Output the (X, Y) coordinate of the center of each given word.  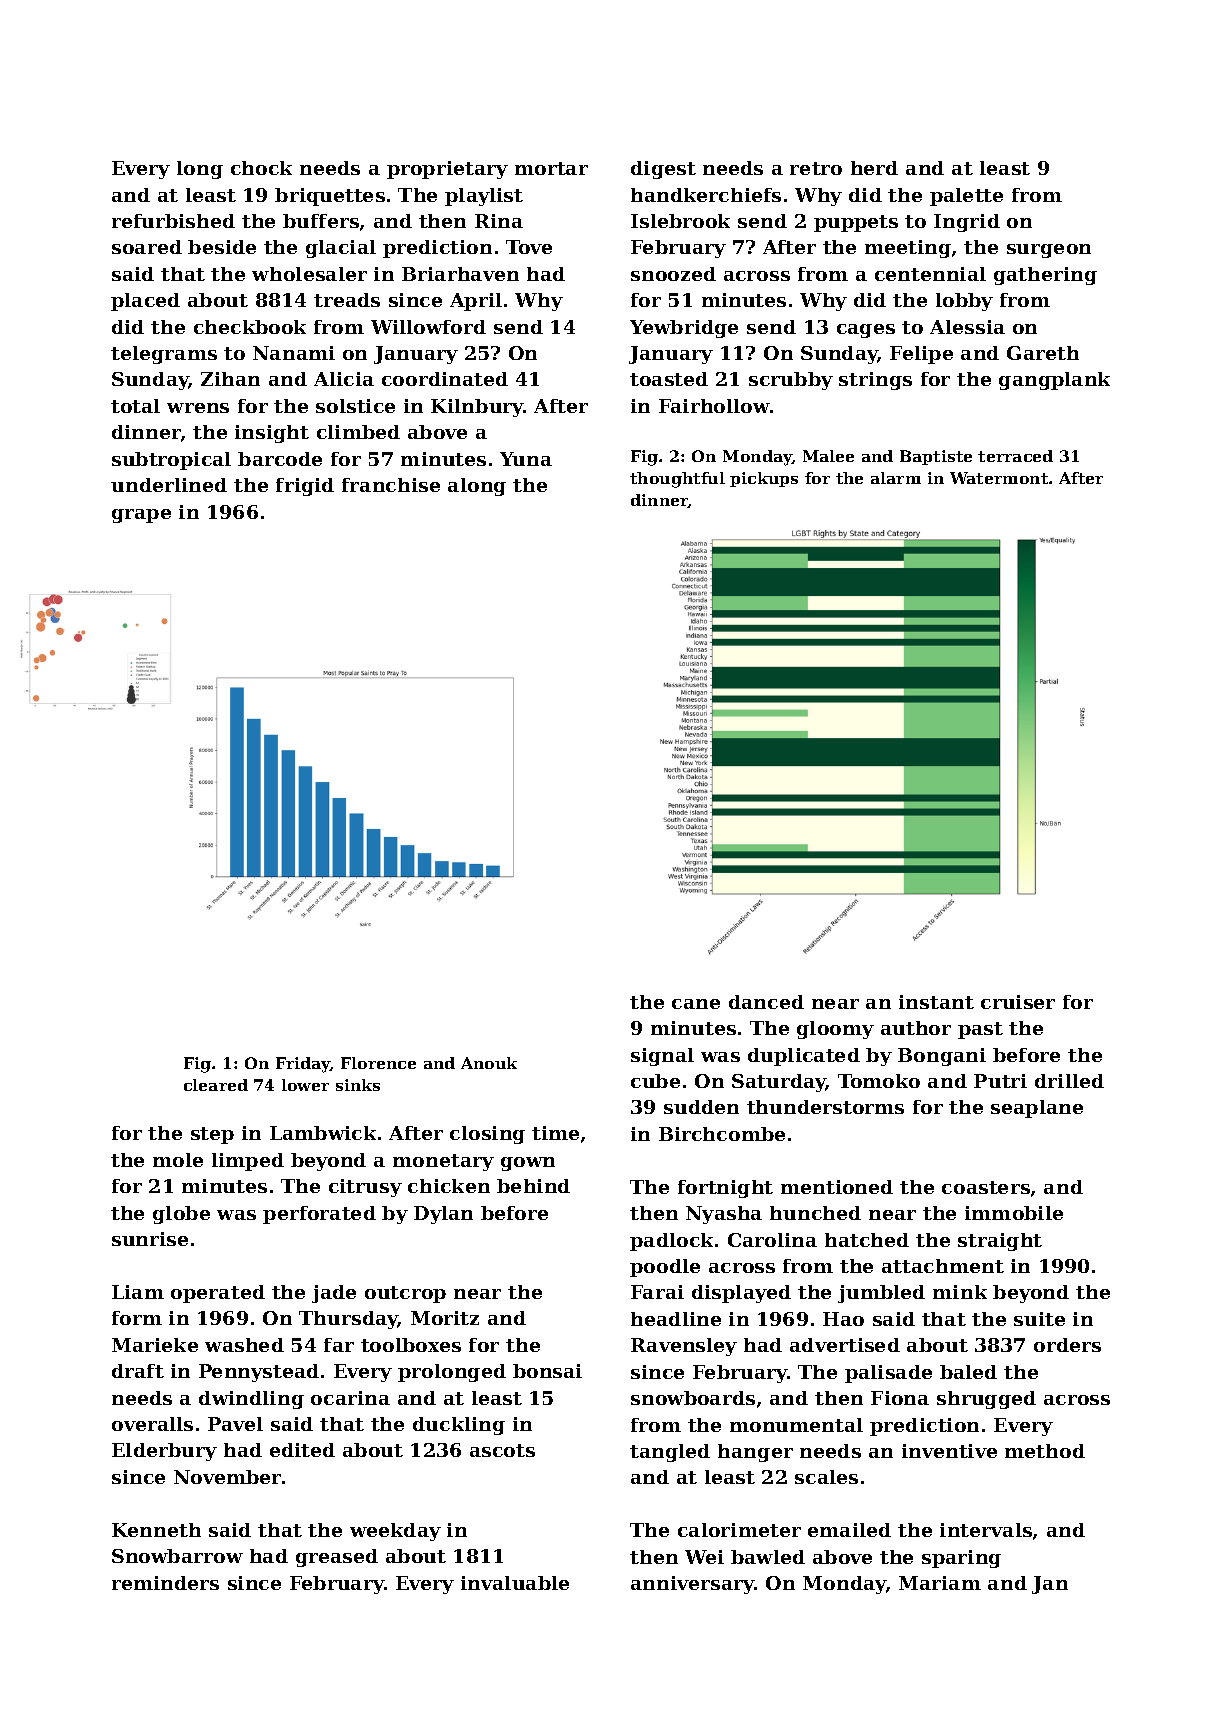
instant (936, 1002)
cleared (216, 1085)
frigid (305, 487)
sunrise (150, 1239)
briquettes (330, 197)
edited (302, 1450)
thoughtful (677, 480)
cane (696, 1004)
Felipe (921, 355)
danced (766, 1002)
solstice (355, 406)
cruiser (1018, 1002)
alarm (896, 478)
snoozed (673, 274)
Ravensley (684, 1347)
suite (1039, 1319)
